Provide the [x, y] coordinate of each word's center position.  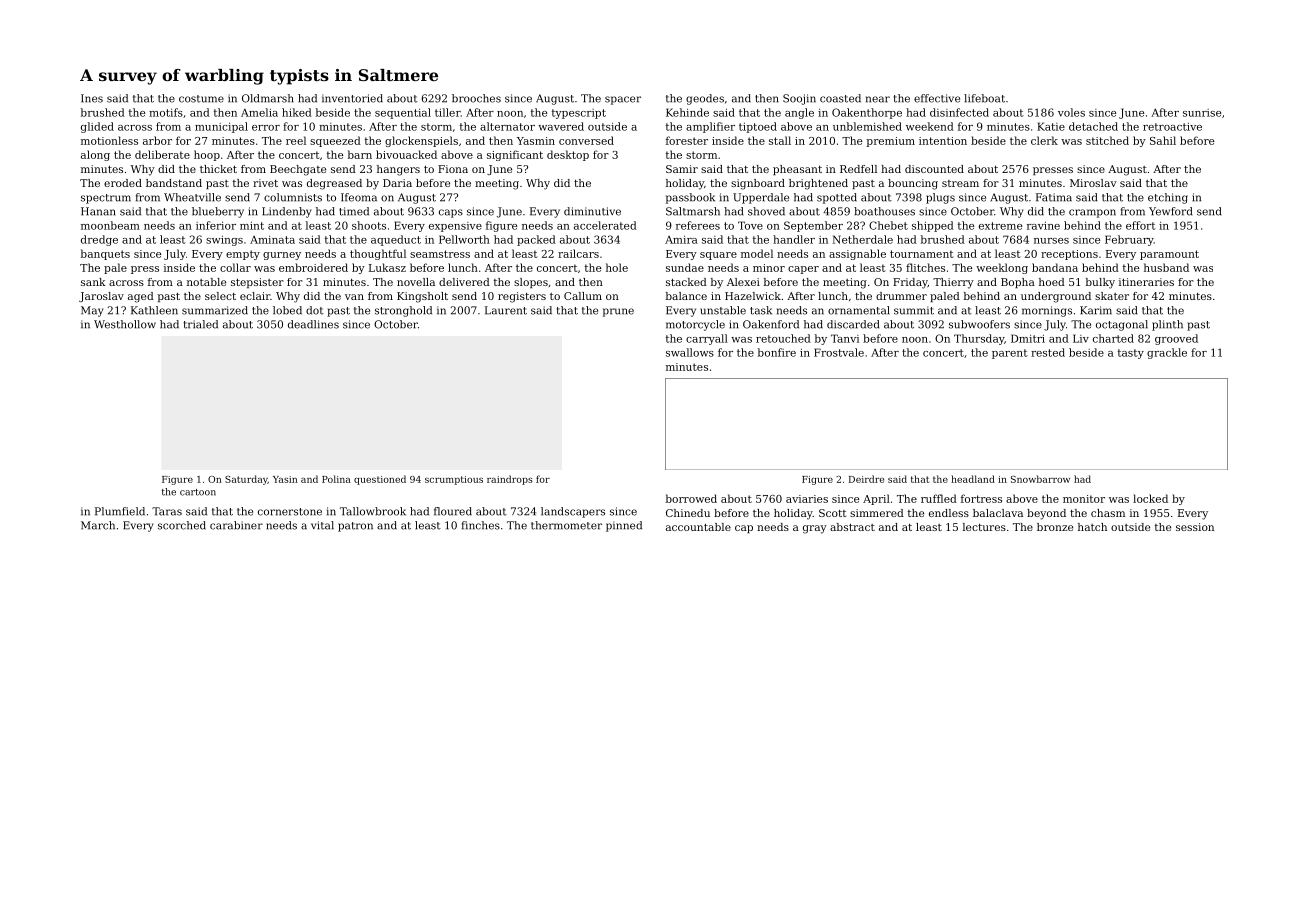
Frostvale [839, 352]
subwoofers [979, 324]
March [98, 525]
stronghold [403, 311]
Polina [336, 479]
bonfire [777, 352]
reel [296, 140]
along [95, 155]
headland [973, 479]
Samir [682, 169]
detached [1093, 126]
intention [943, 141]
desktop [568, 155]
